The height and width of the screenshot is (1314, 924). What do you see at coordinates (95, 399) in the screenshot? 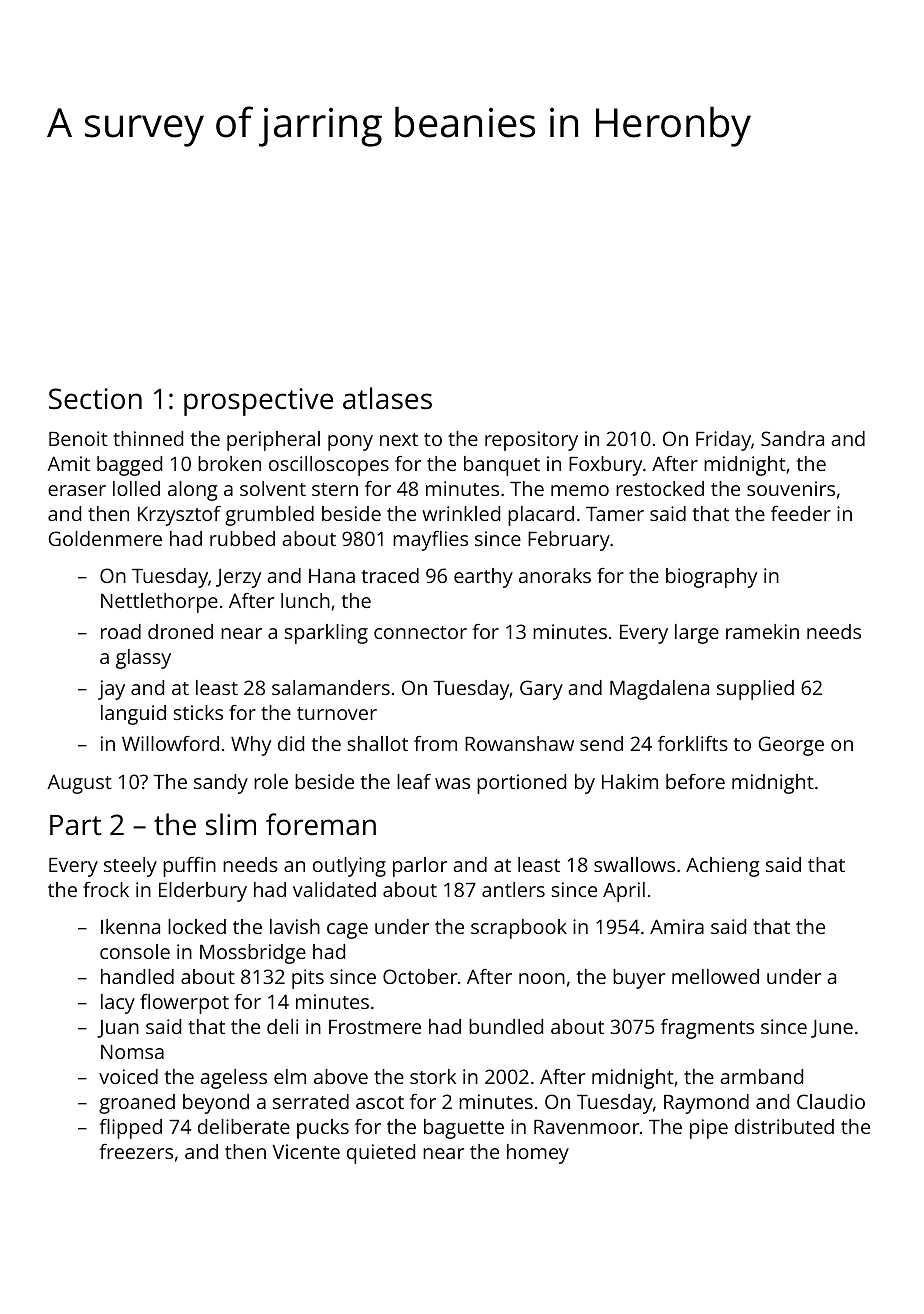
I see `Section` at bounding box center [95, 399].
